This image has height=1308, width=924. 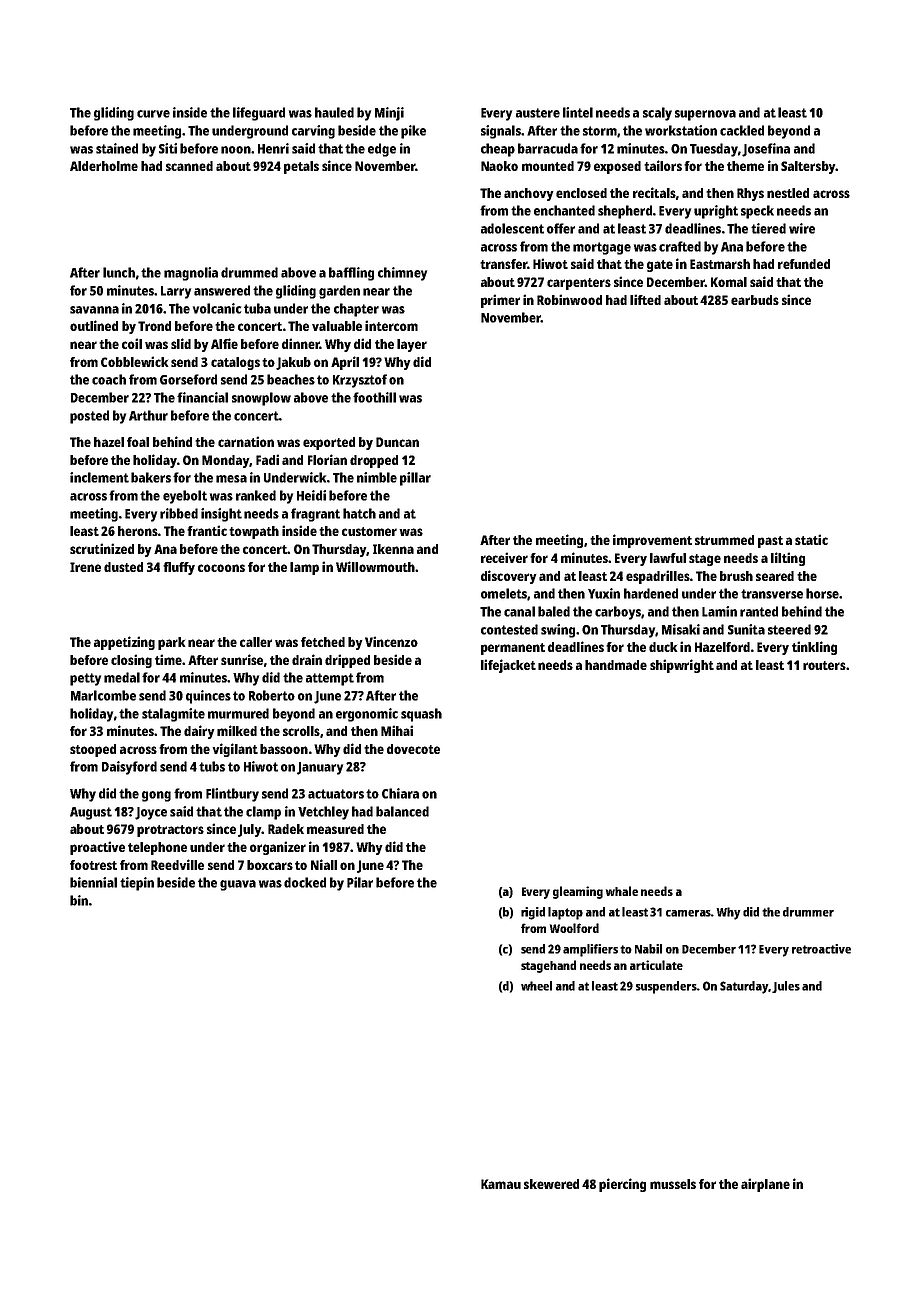 I want to click on pillar, so click(x=415, y=479).
